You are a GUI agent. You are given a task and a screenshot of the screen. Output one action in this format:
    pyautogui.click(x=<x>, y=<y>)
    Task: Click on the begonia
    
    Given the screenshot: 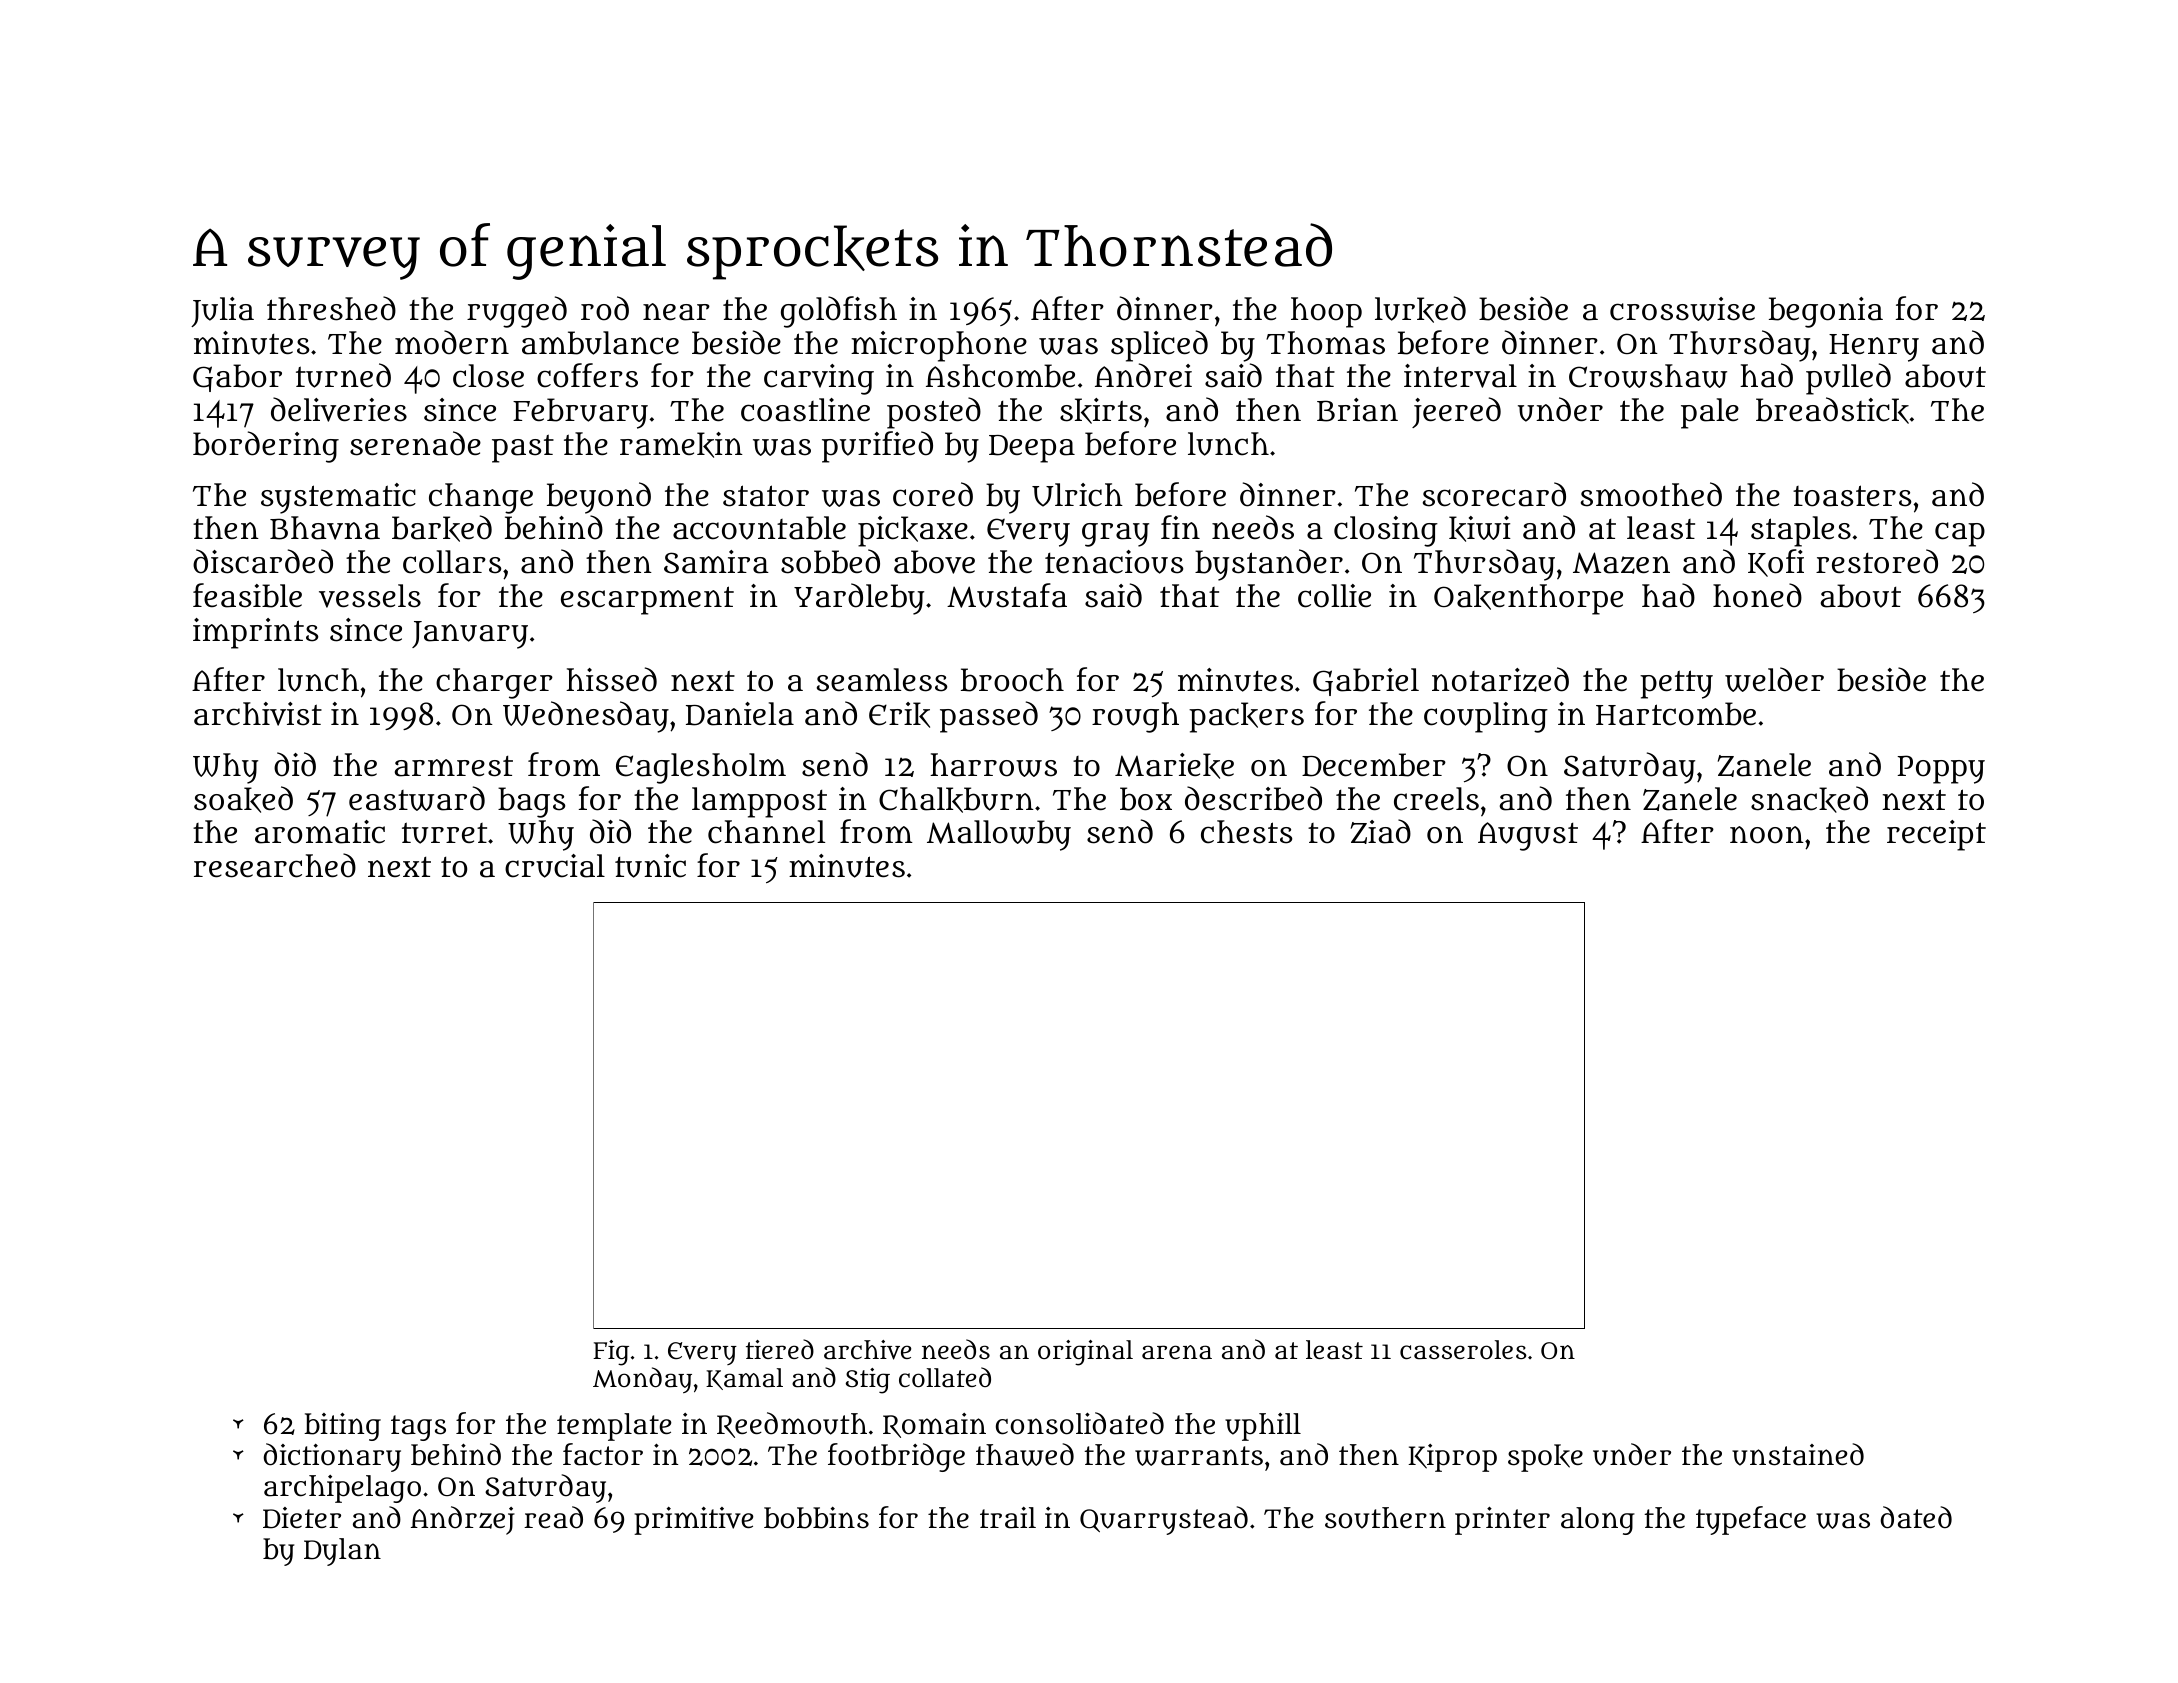 What is the action you would take?
    pyautogui.click(x=1826, y=312)
